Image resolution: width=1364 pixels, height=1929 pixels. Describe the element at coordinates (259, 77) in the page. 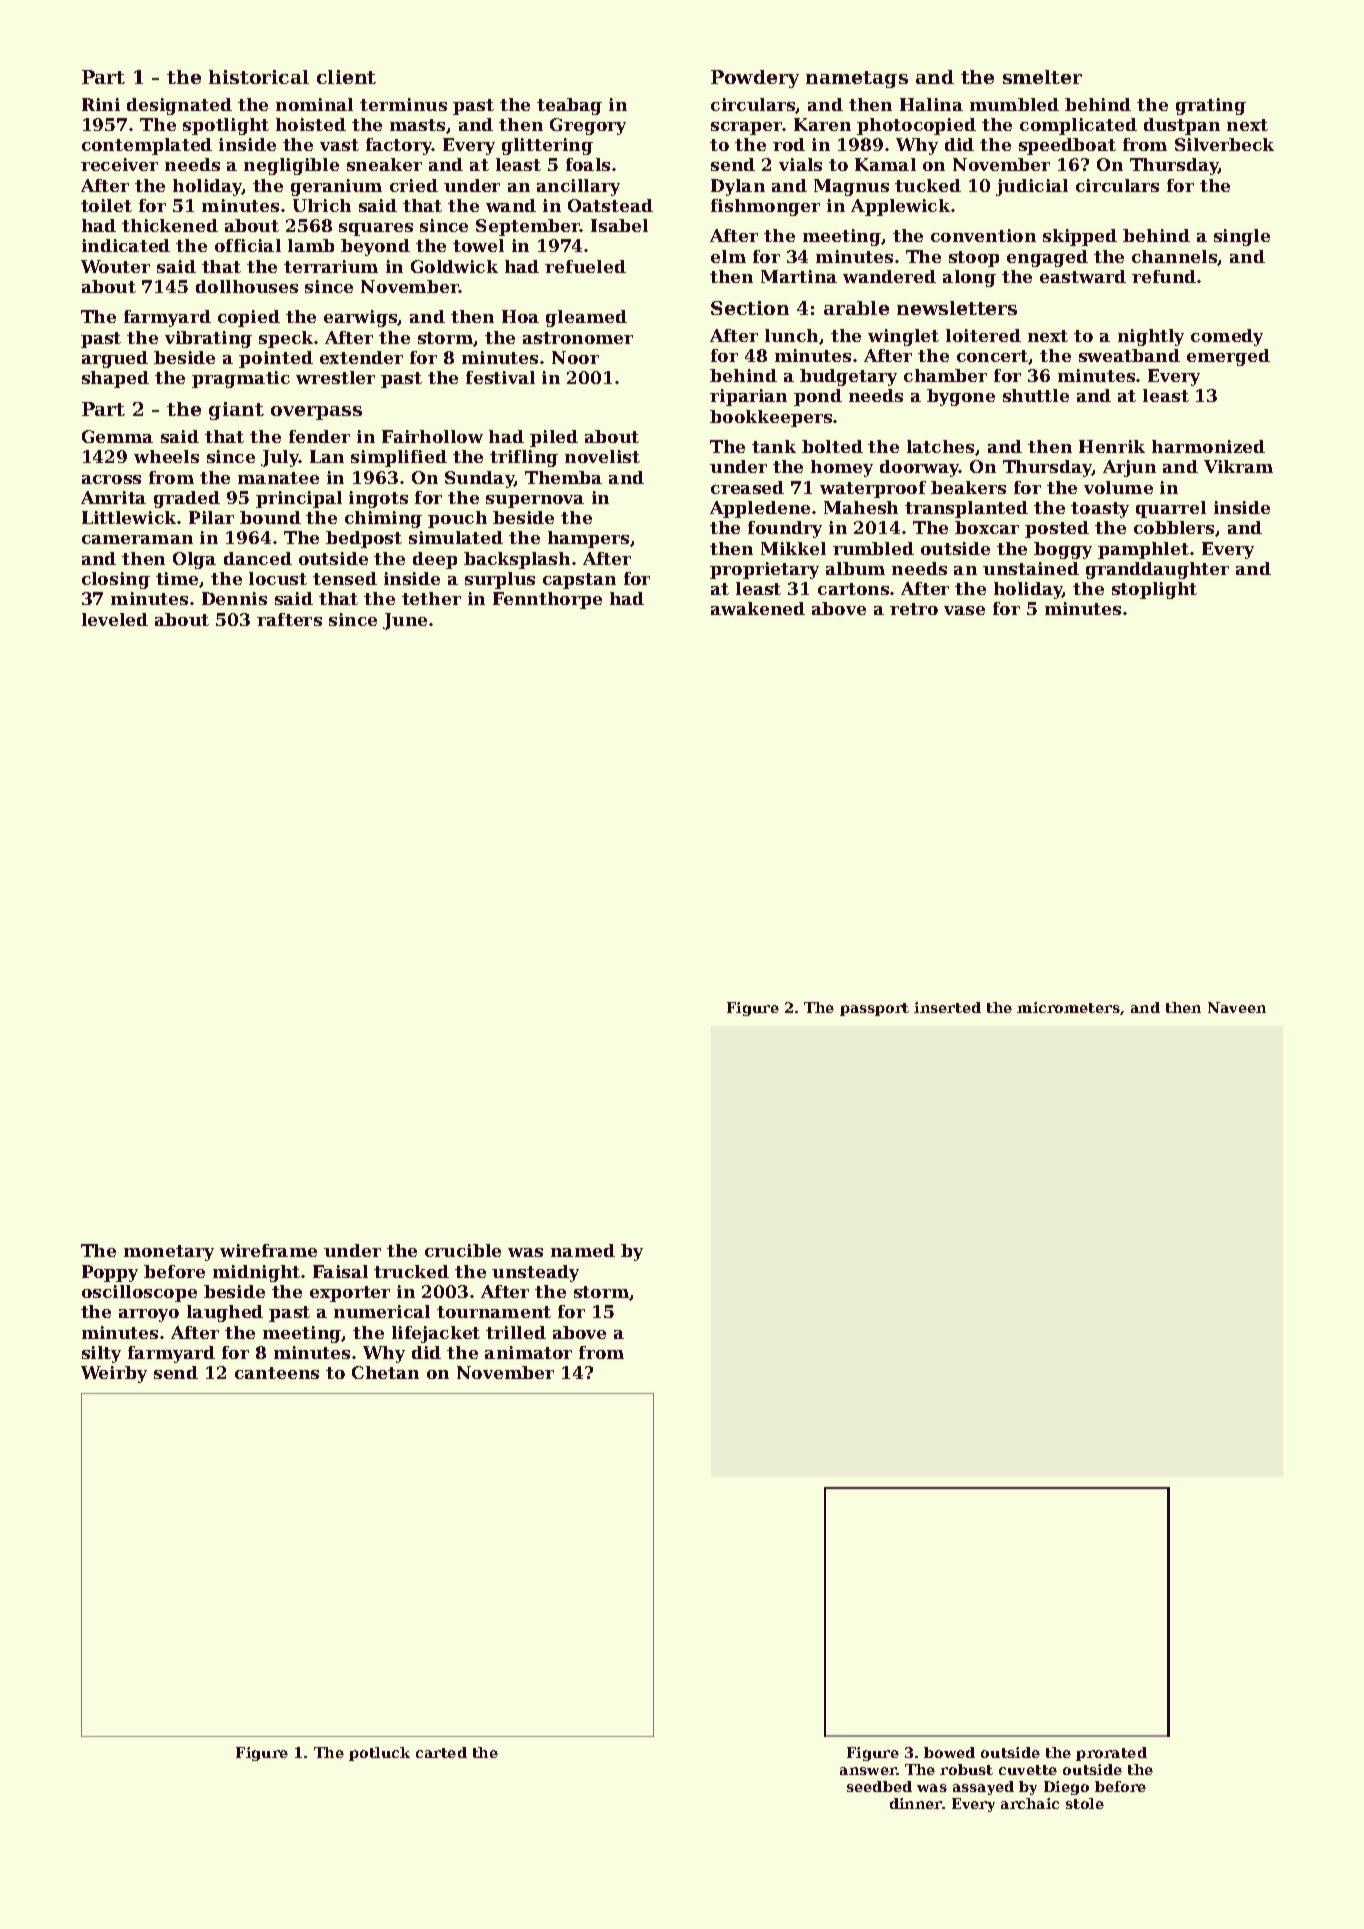

I see `historical` at that location.
